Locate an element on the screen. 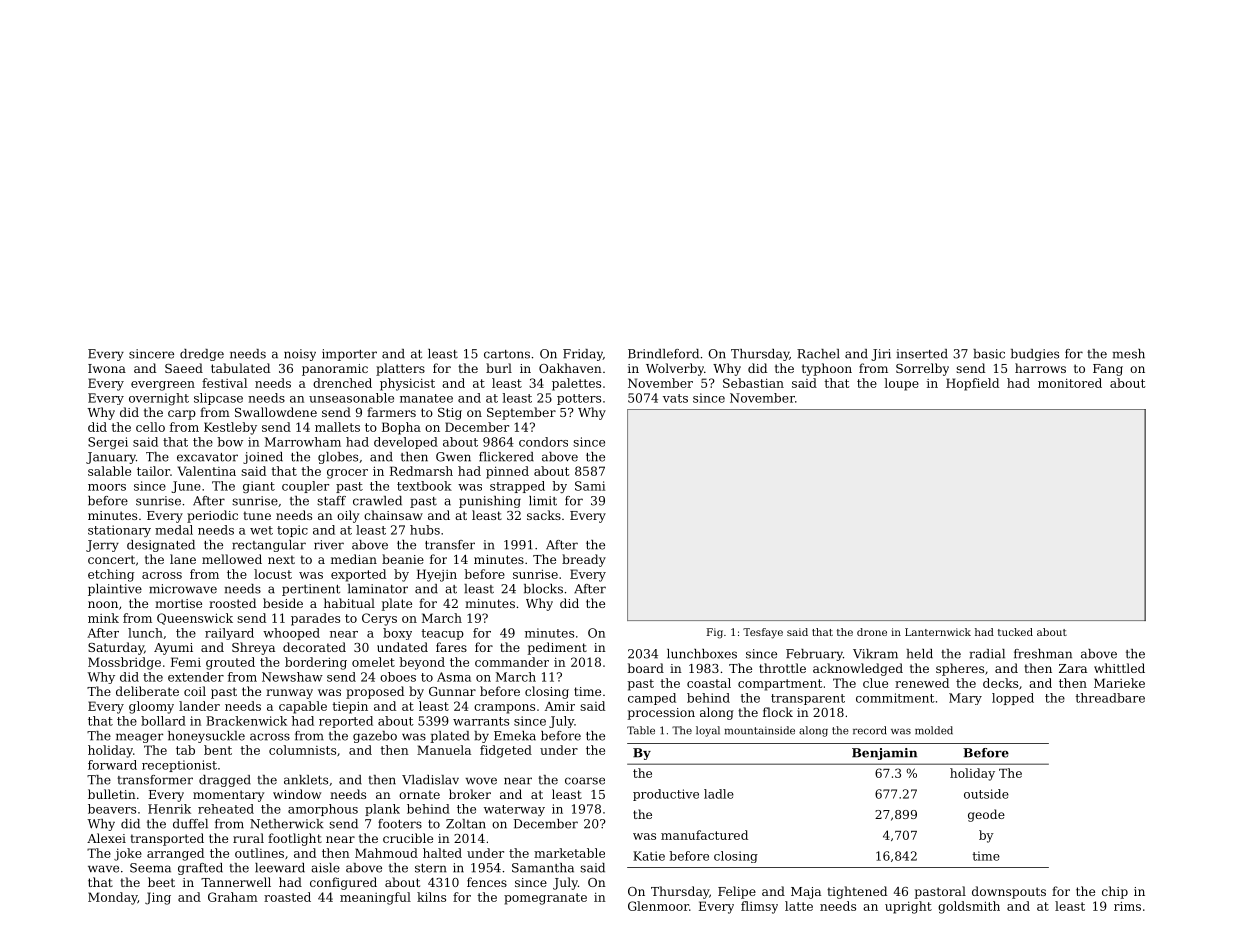 This screenshot has height=952, width=1233. monitored is located at coordinates (1070, 383).
